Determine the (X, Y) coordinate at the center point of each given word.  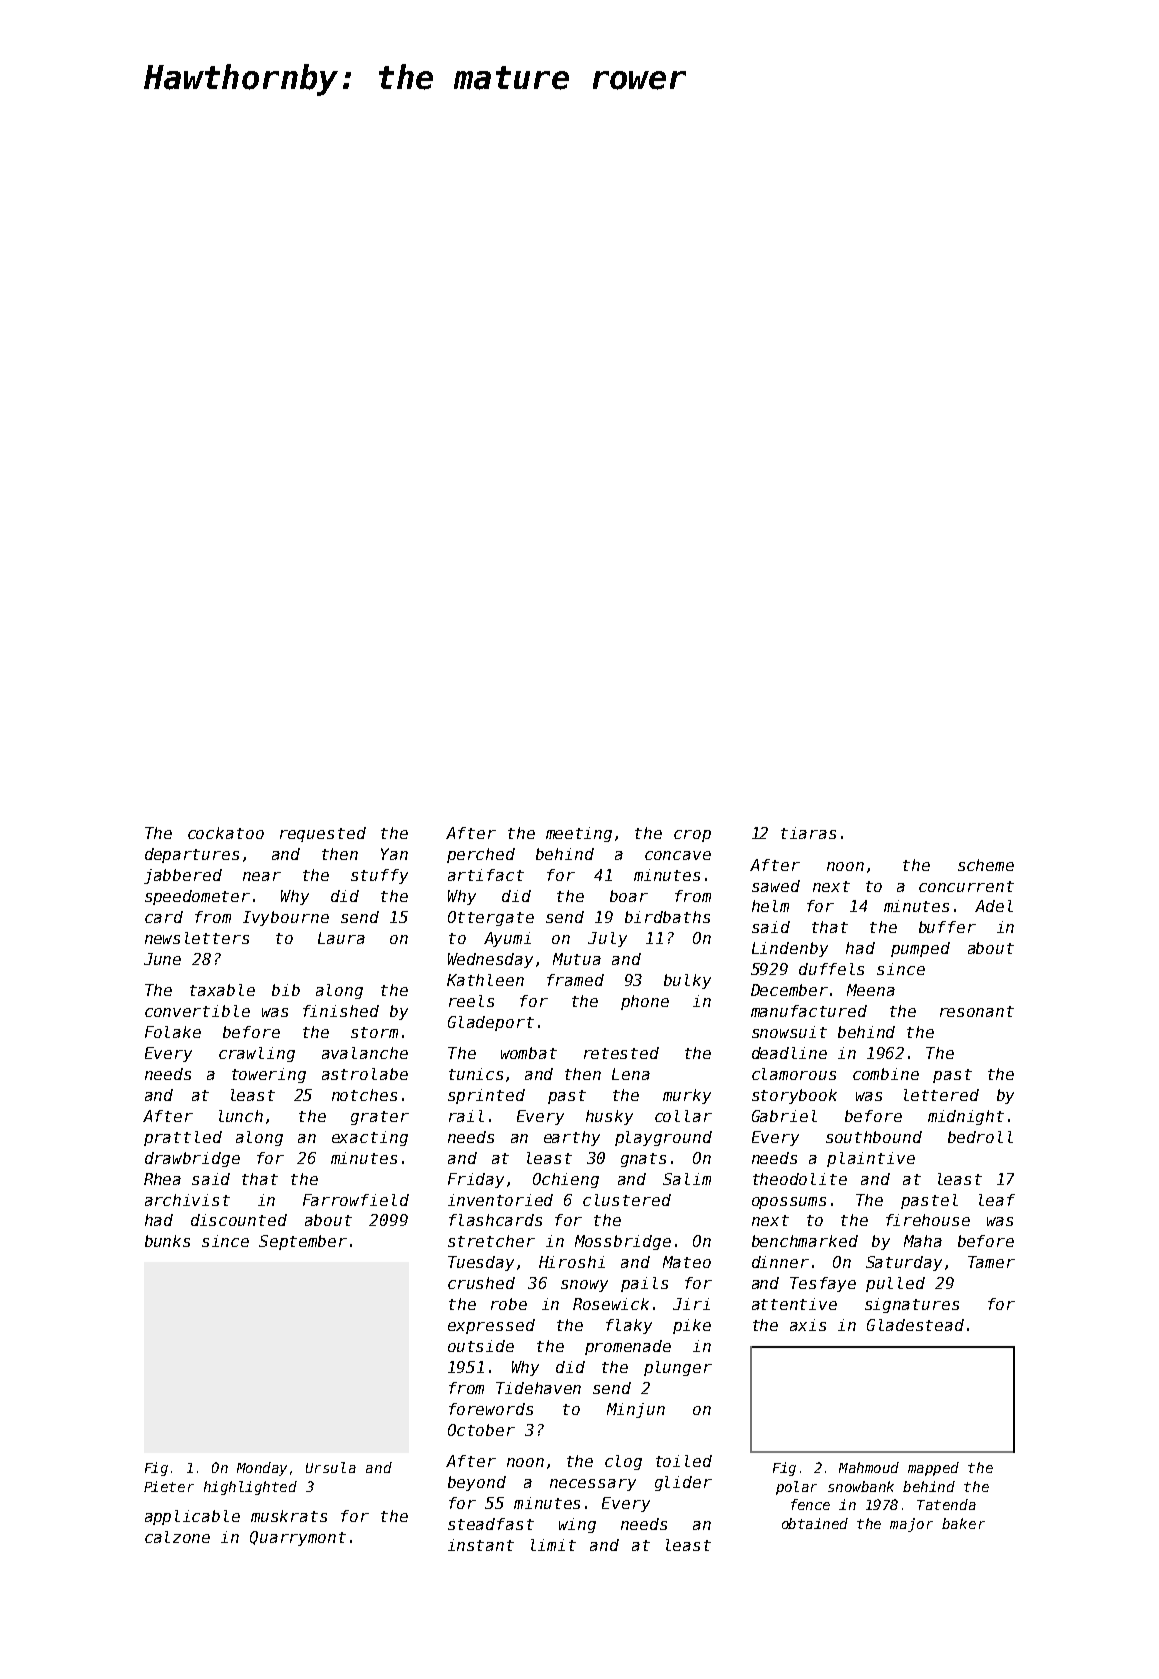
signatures (912, 1305)
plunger (678, 1368)
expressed (491, 1326)
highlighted (250, 1488)
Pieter (169, 1486)
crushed (481, 1283)
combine (886, 1074)
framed (575, 980)
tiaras (808, 833)
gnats (643, 1160)
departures (192, 855)
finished (341, 1011)
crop (692, 836)
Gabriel (784, 1116)
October (481, 1430)
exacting (370, 1138)
